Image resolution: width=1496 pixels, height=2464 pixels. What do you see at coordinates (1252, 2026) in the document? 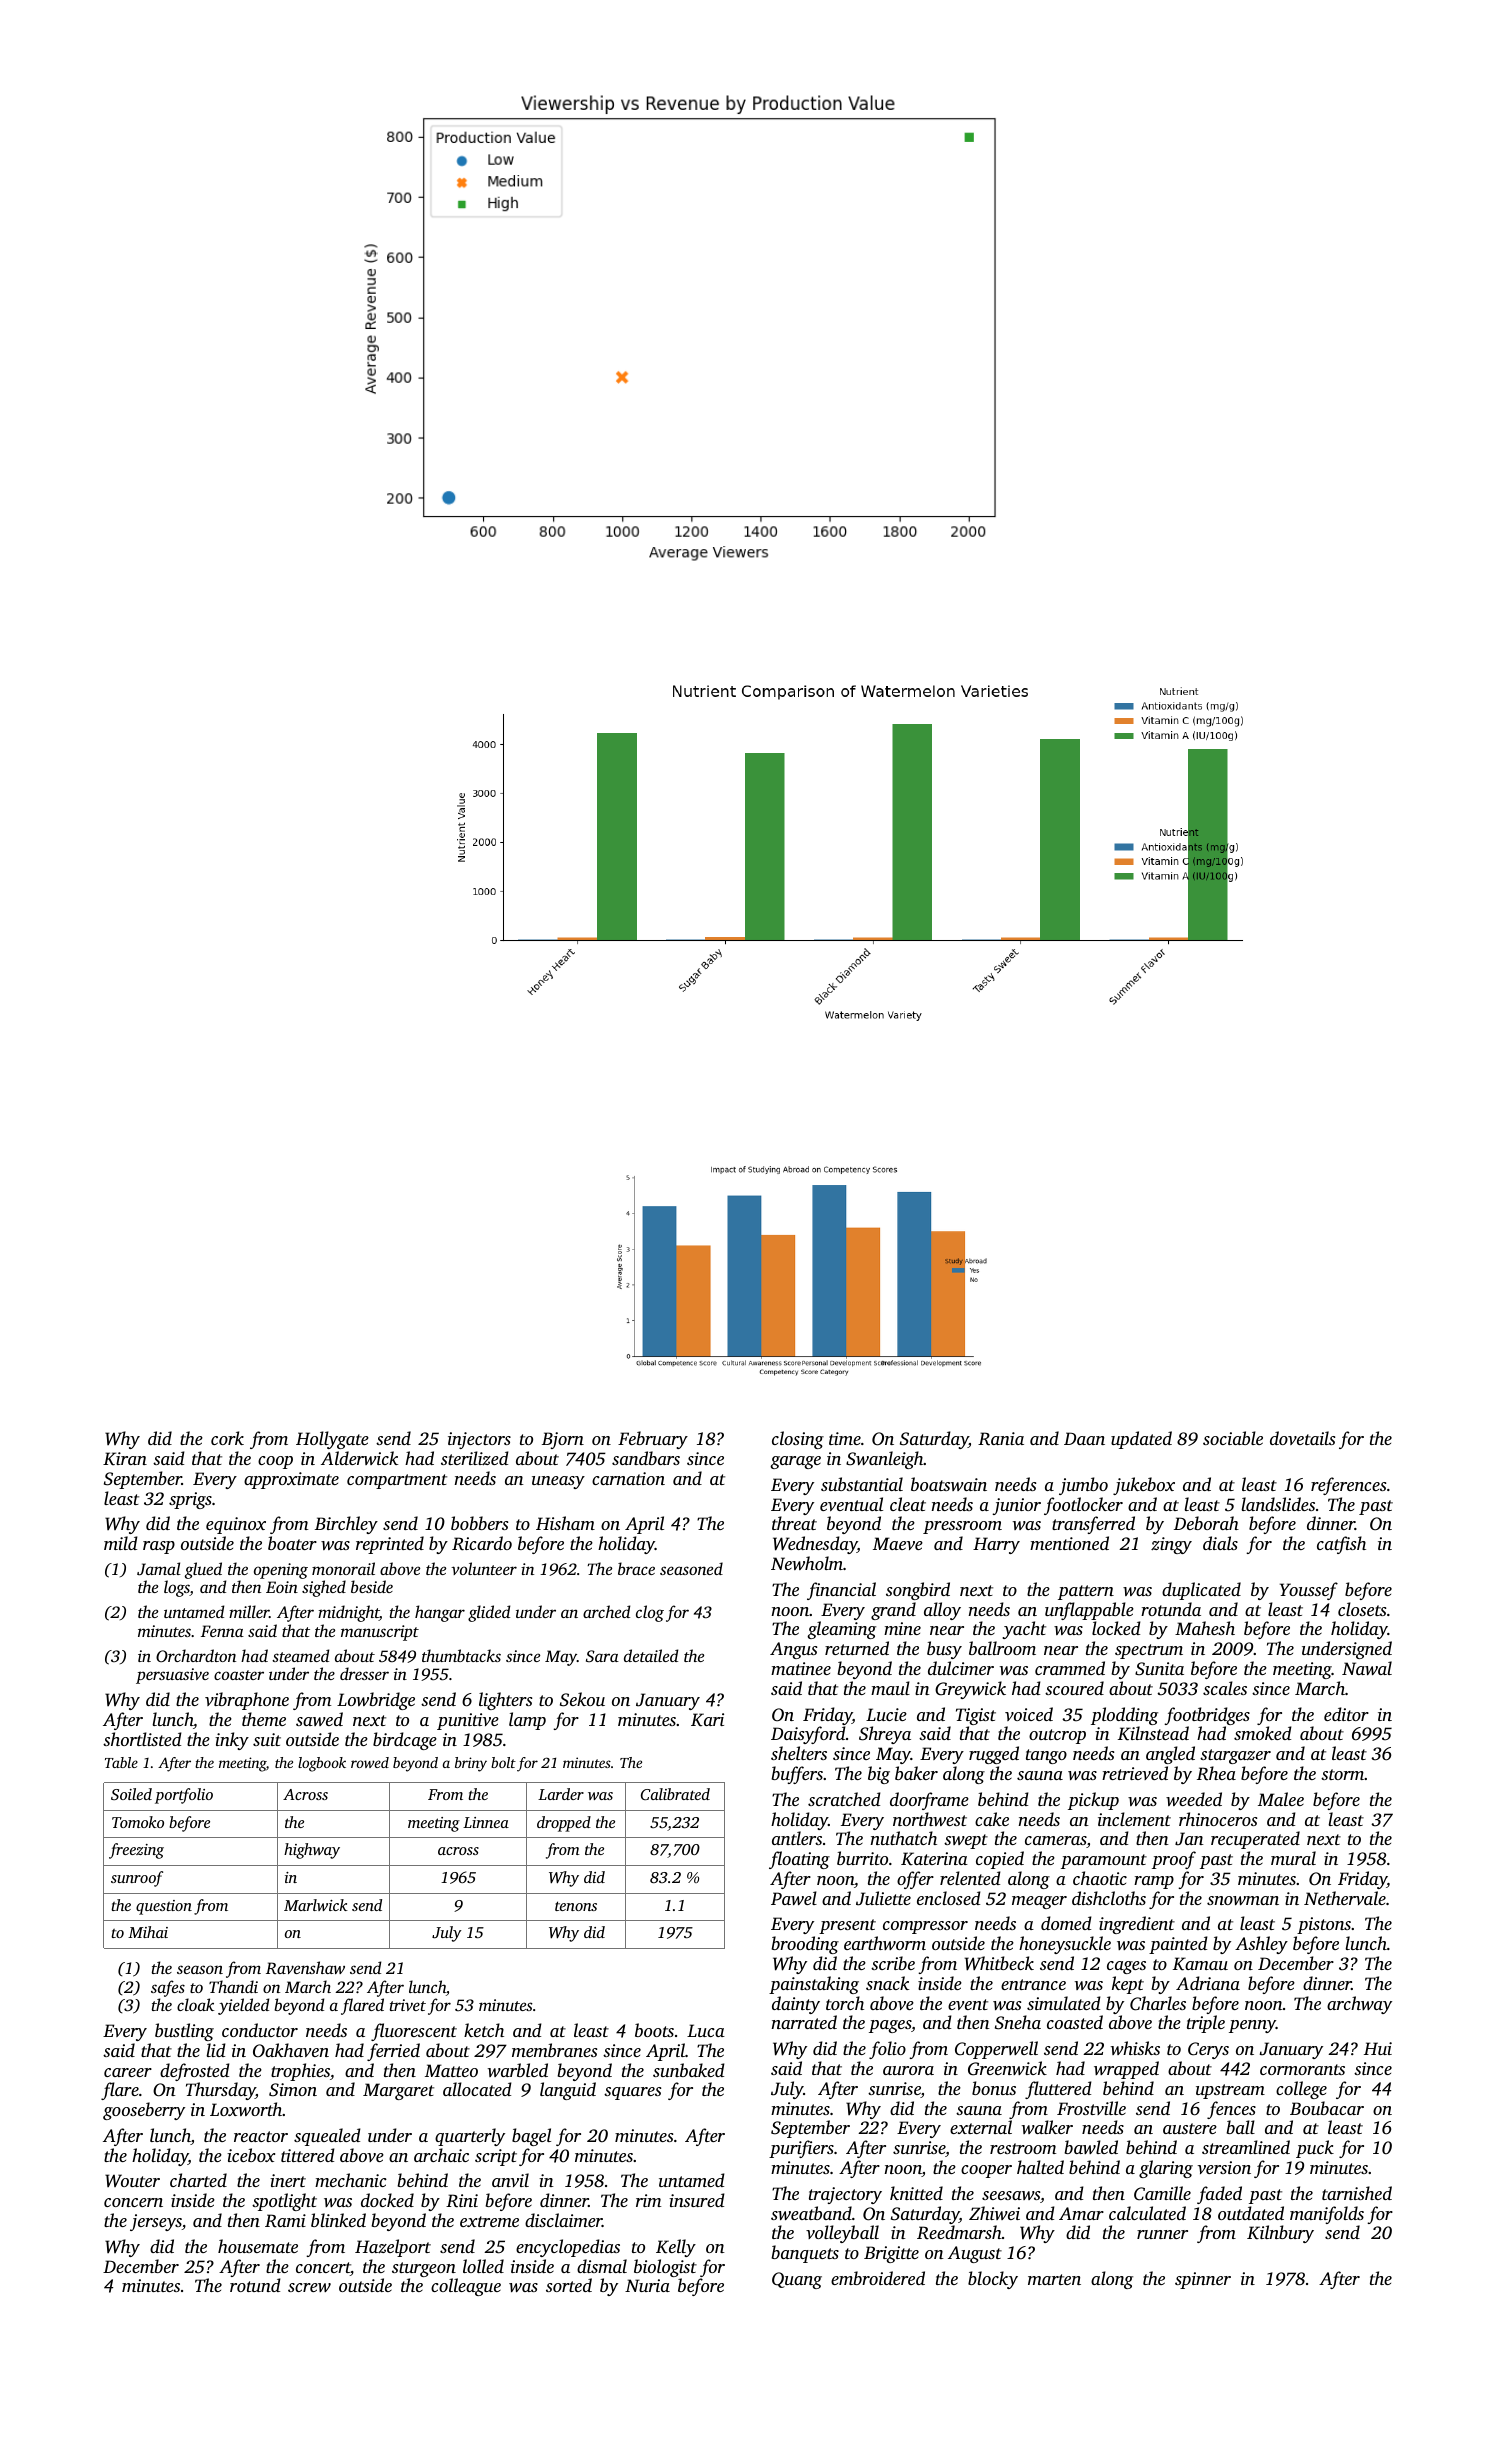
I see `penny` at bounding box center [1252, 2026].
